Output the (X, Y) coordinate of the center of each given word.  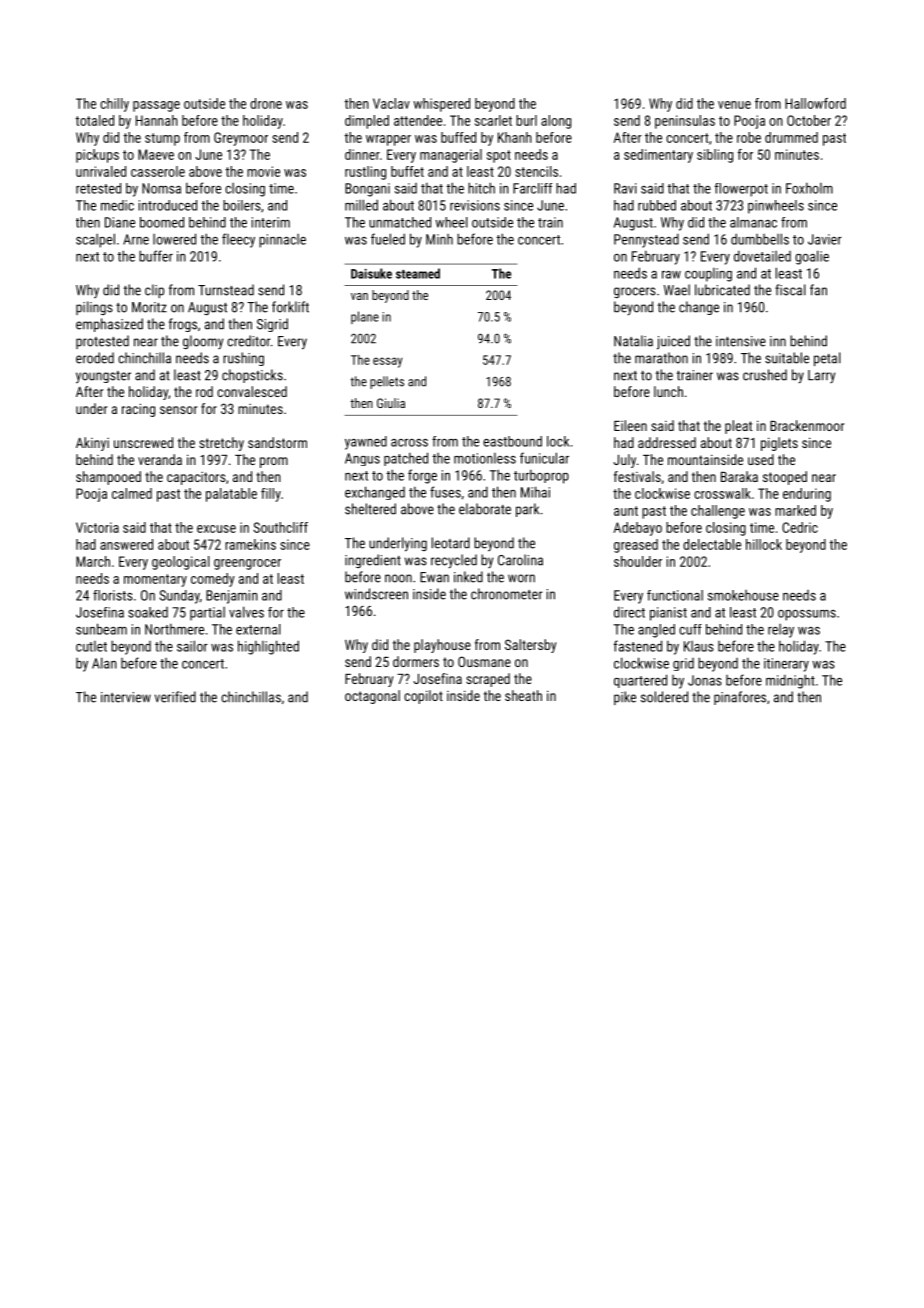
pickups (97, 156)
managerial (451, 156)
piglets (779, 444)
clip (154, 291)
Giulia (391, 403)
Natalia (633, 341)
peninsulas (685, 122)
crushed (765, 375)
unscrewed (143, 442)
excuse (216, 529)
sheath (523, 695)
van (359, 296)
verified (175, 697)
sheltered (370, 509)
